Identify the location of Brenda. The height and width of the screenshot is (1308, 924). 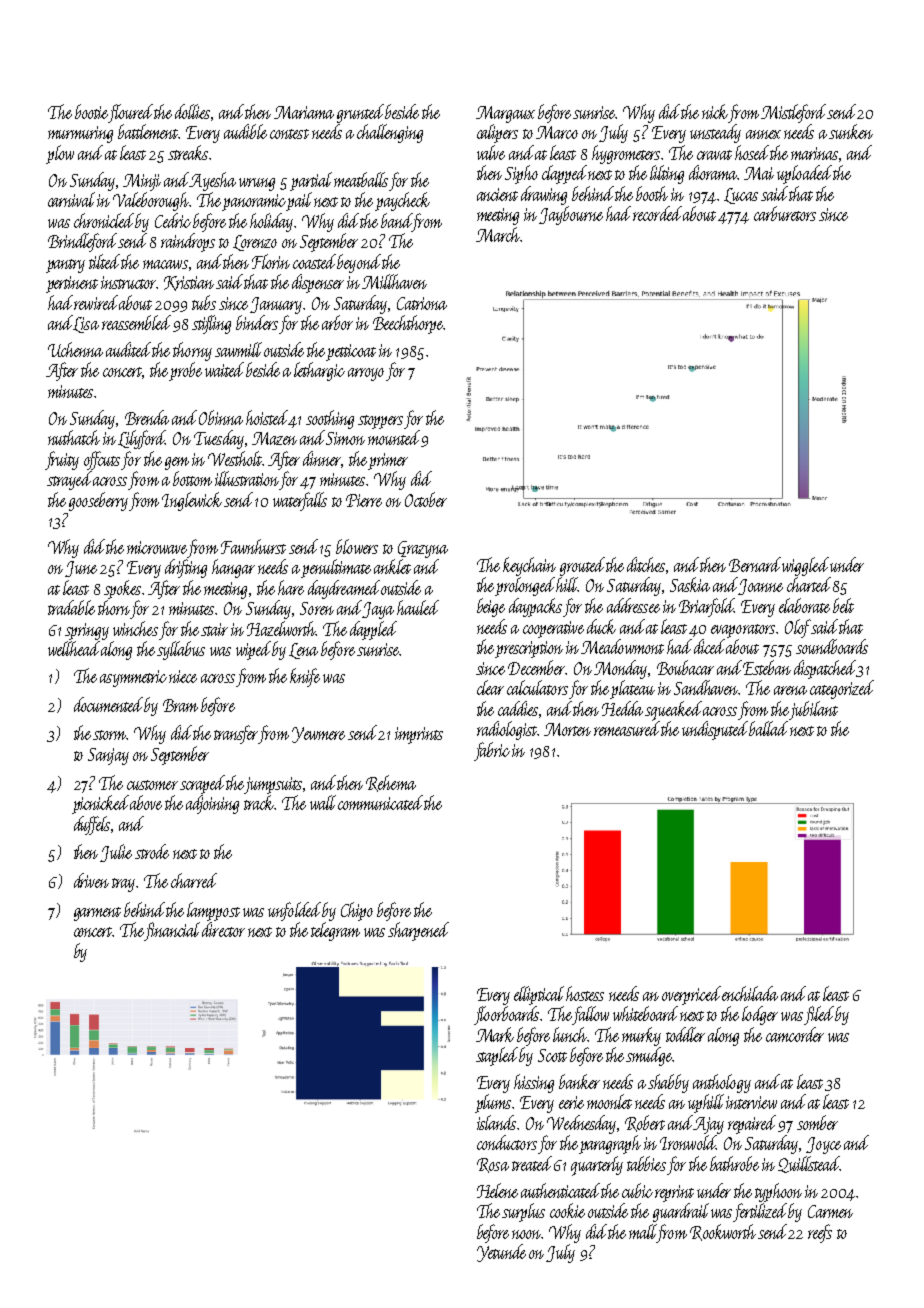
(147, 417).
